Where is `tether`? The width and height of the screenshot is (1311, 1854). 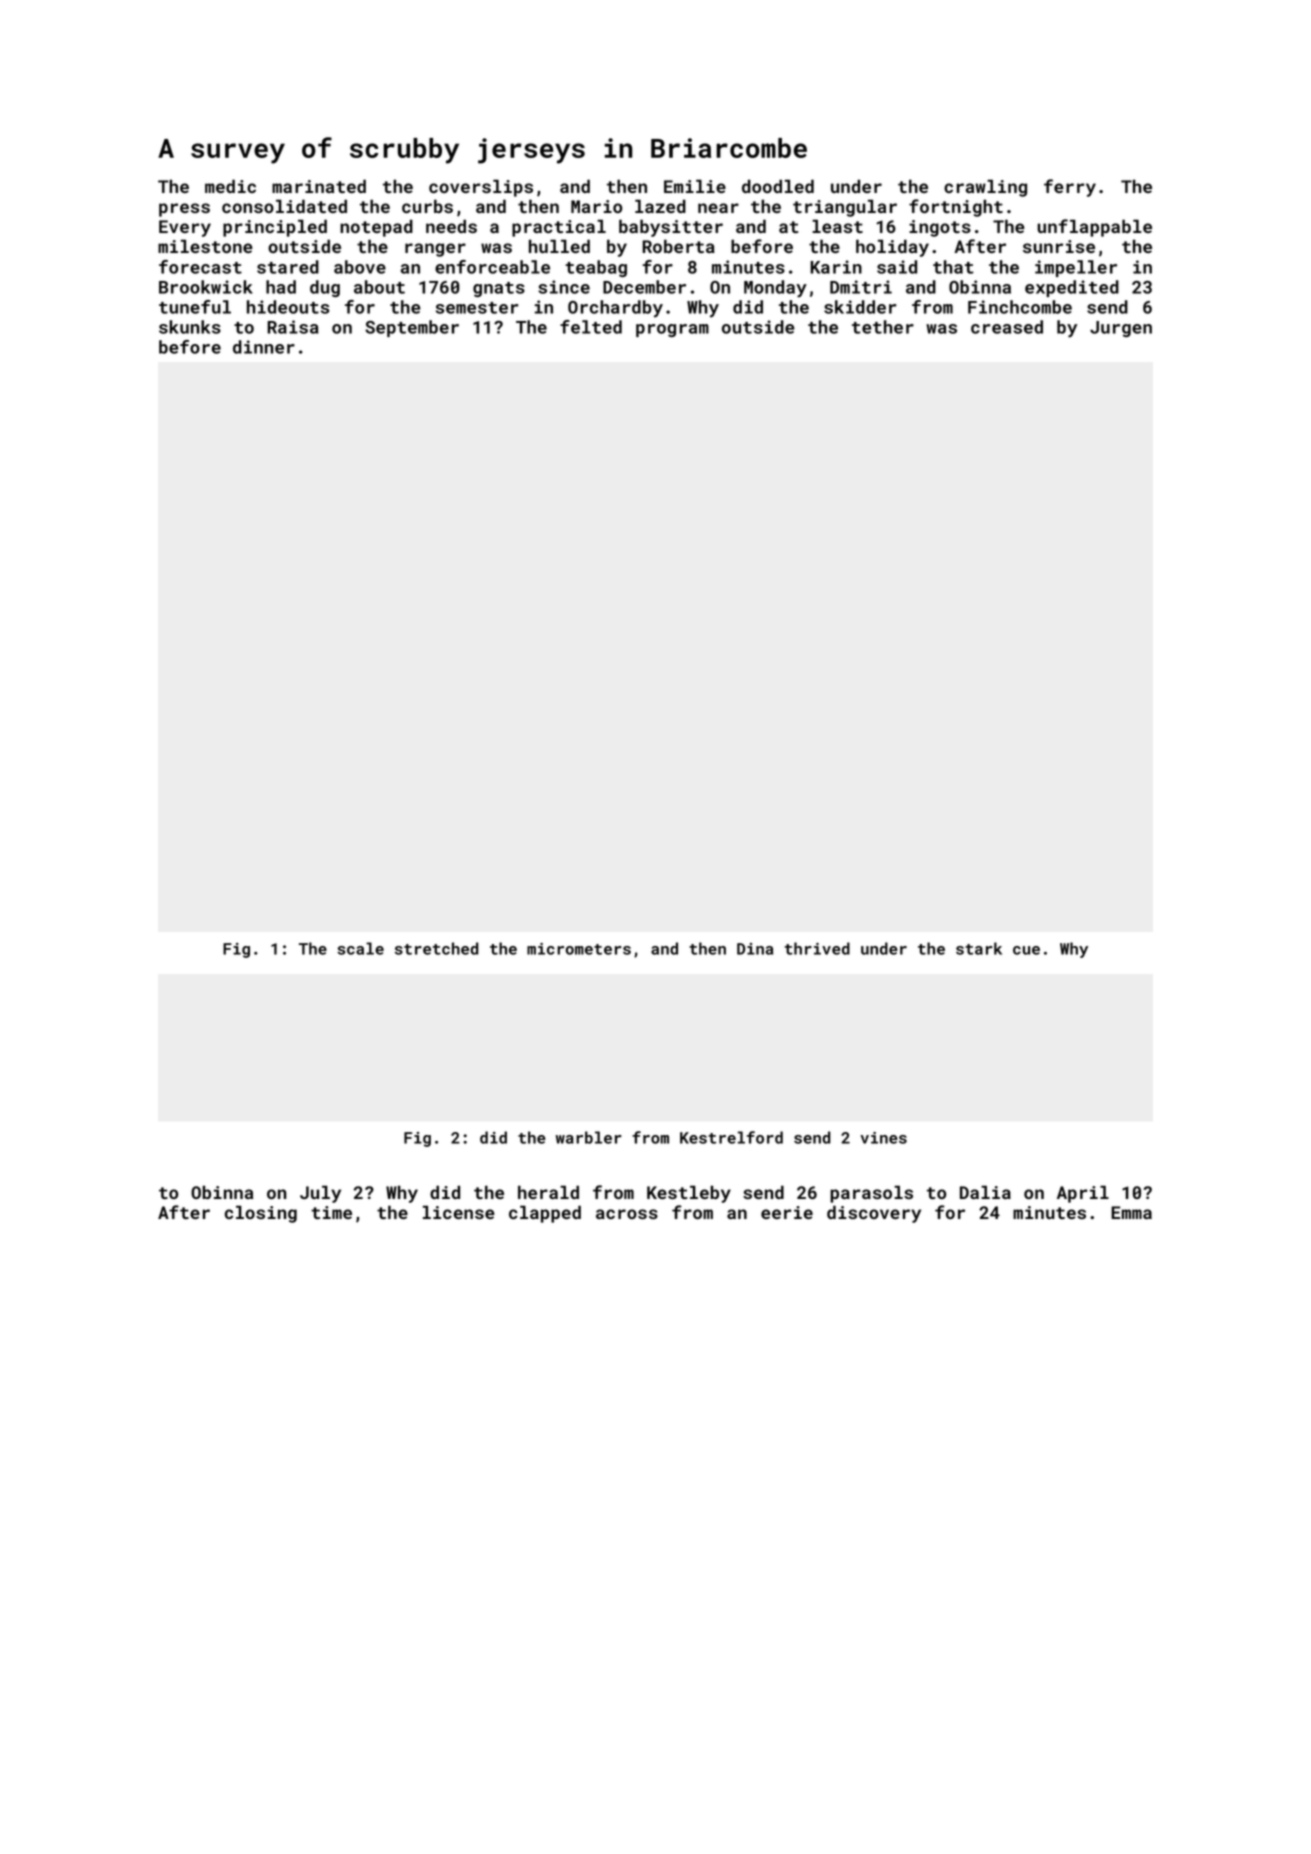
tether is located at coordinates (883, 327).
